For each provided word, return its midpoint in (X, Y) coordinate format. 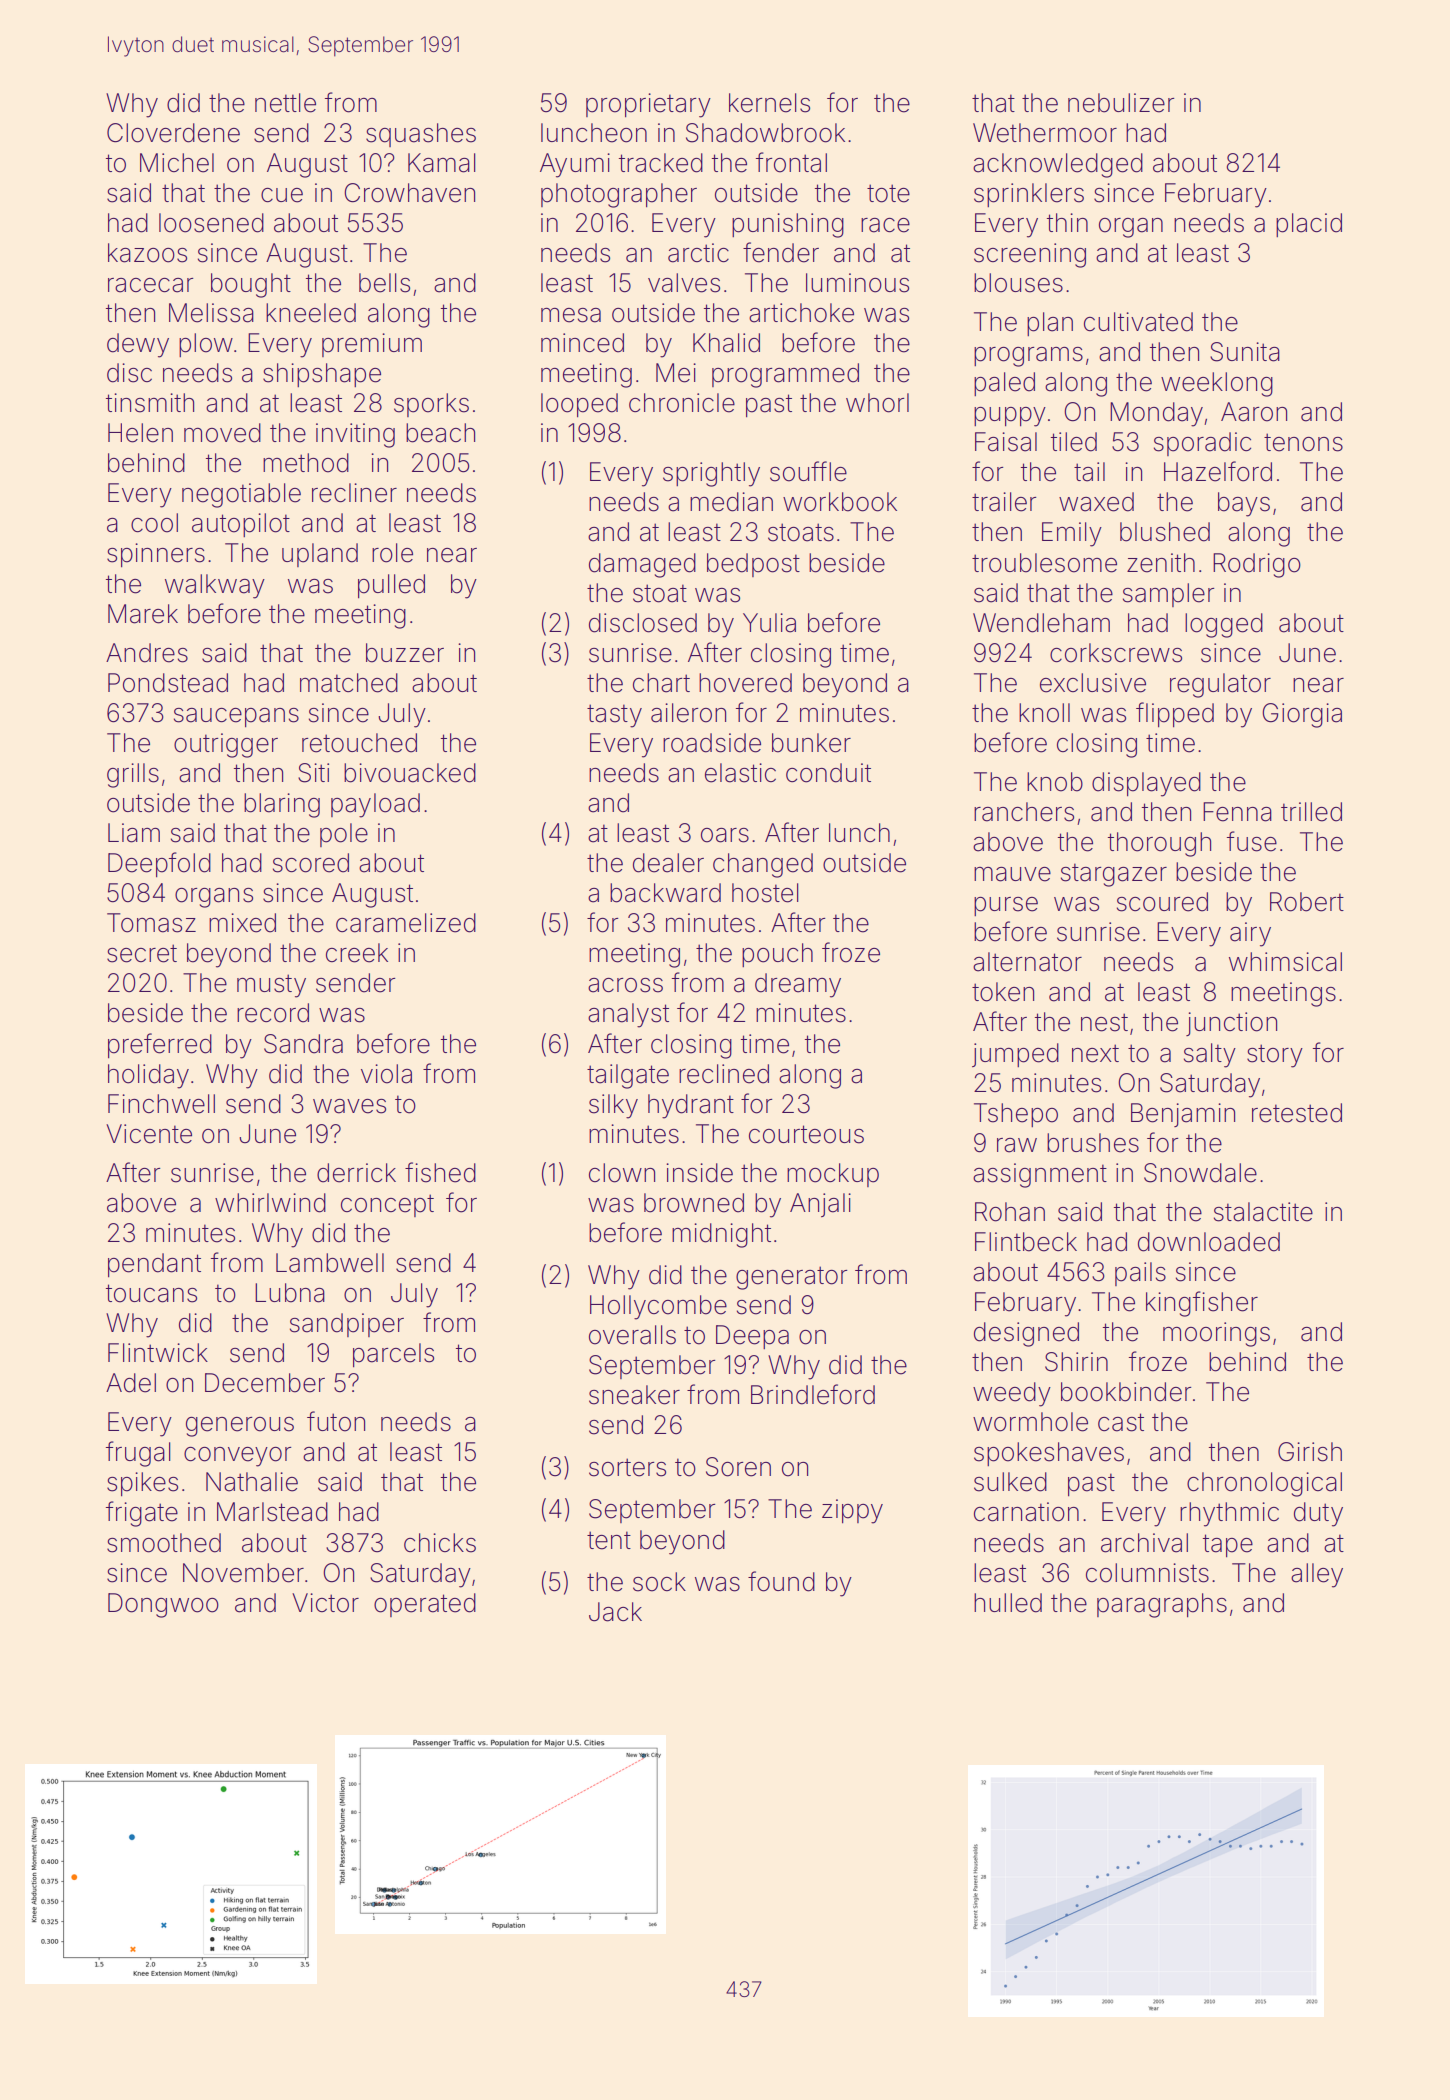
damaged (642, 565)
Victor (325, 1603)
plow (206, 345)
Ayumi (575, 165)
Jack (615, 1612)
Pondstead (168, 683)
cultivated (1138, 322)
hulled (1008, 1603)
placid (1309, 225)
